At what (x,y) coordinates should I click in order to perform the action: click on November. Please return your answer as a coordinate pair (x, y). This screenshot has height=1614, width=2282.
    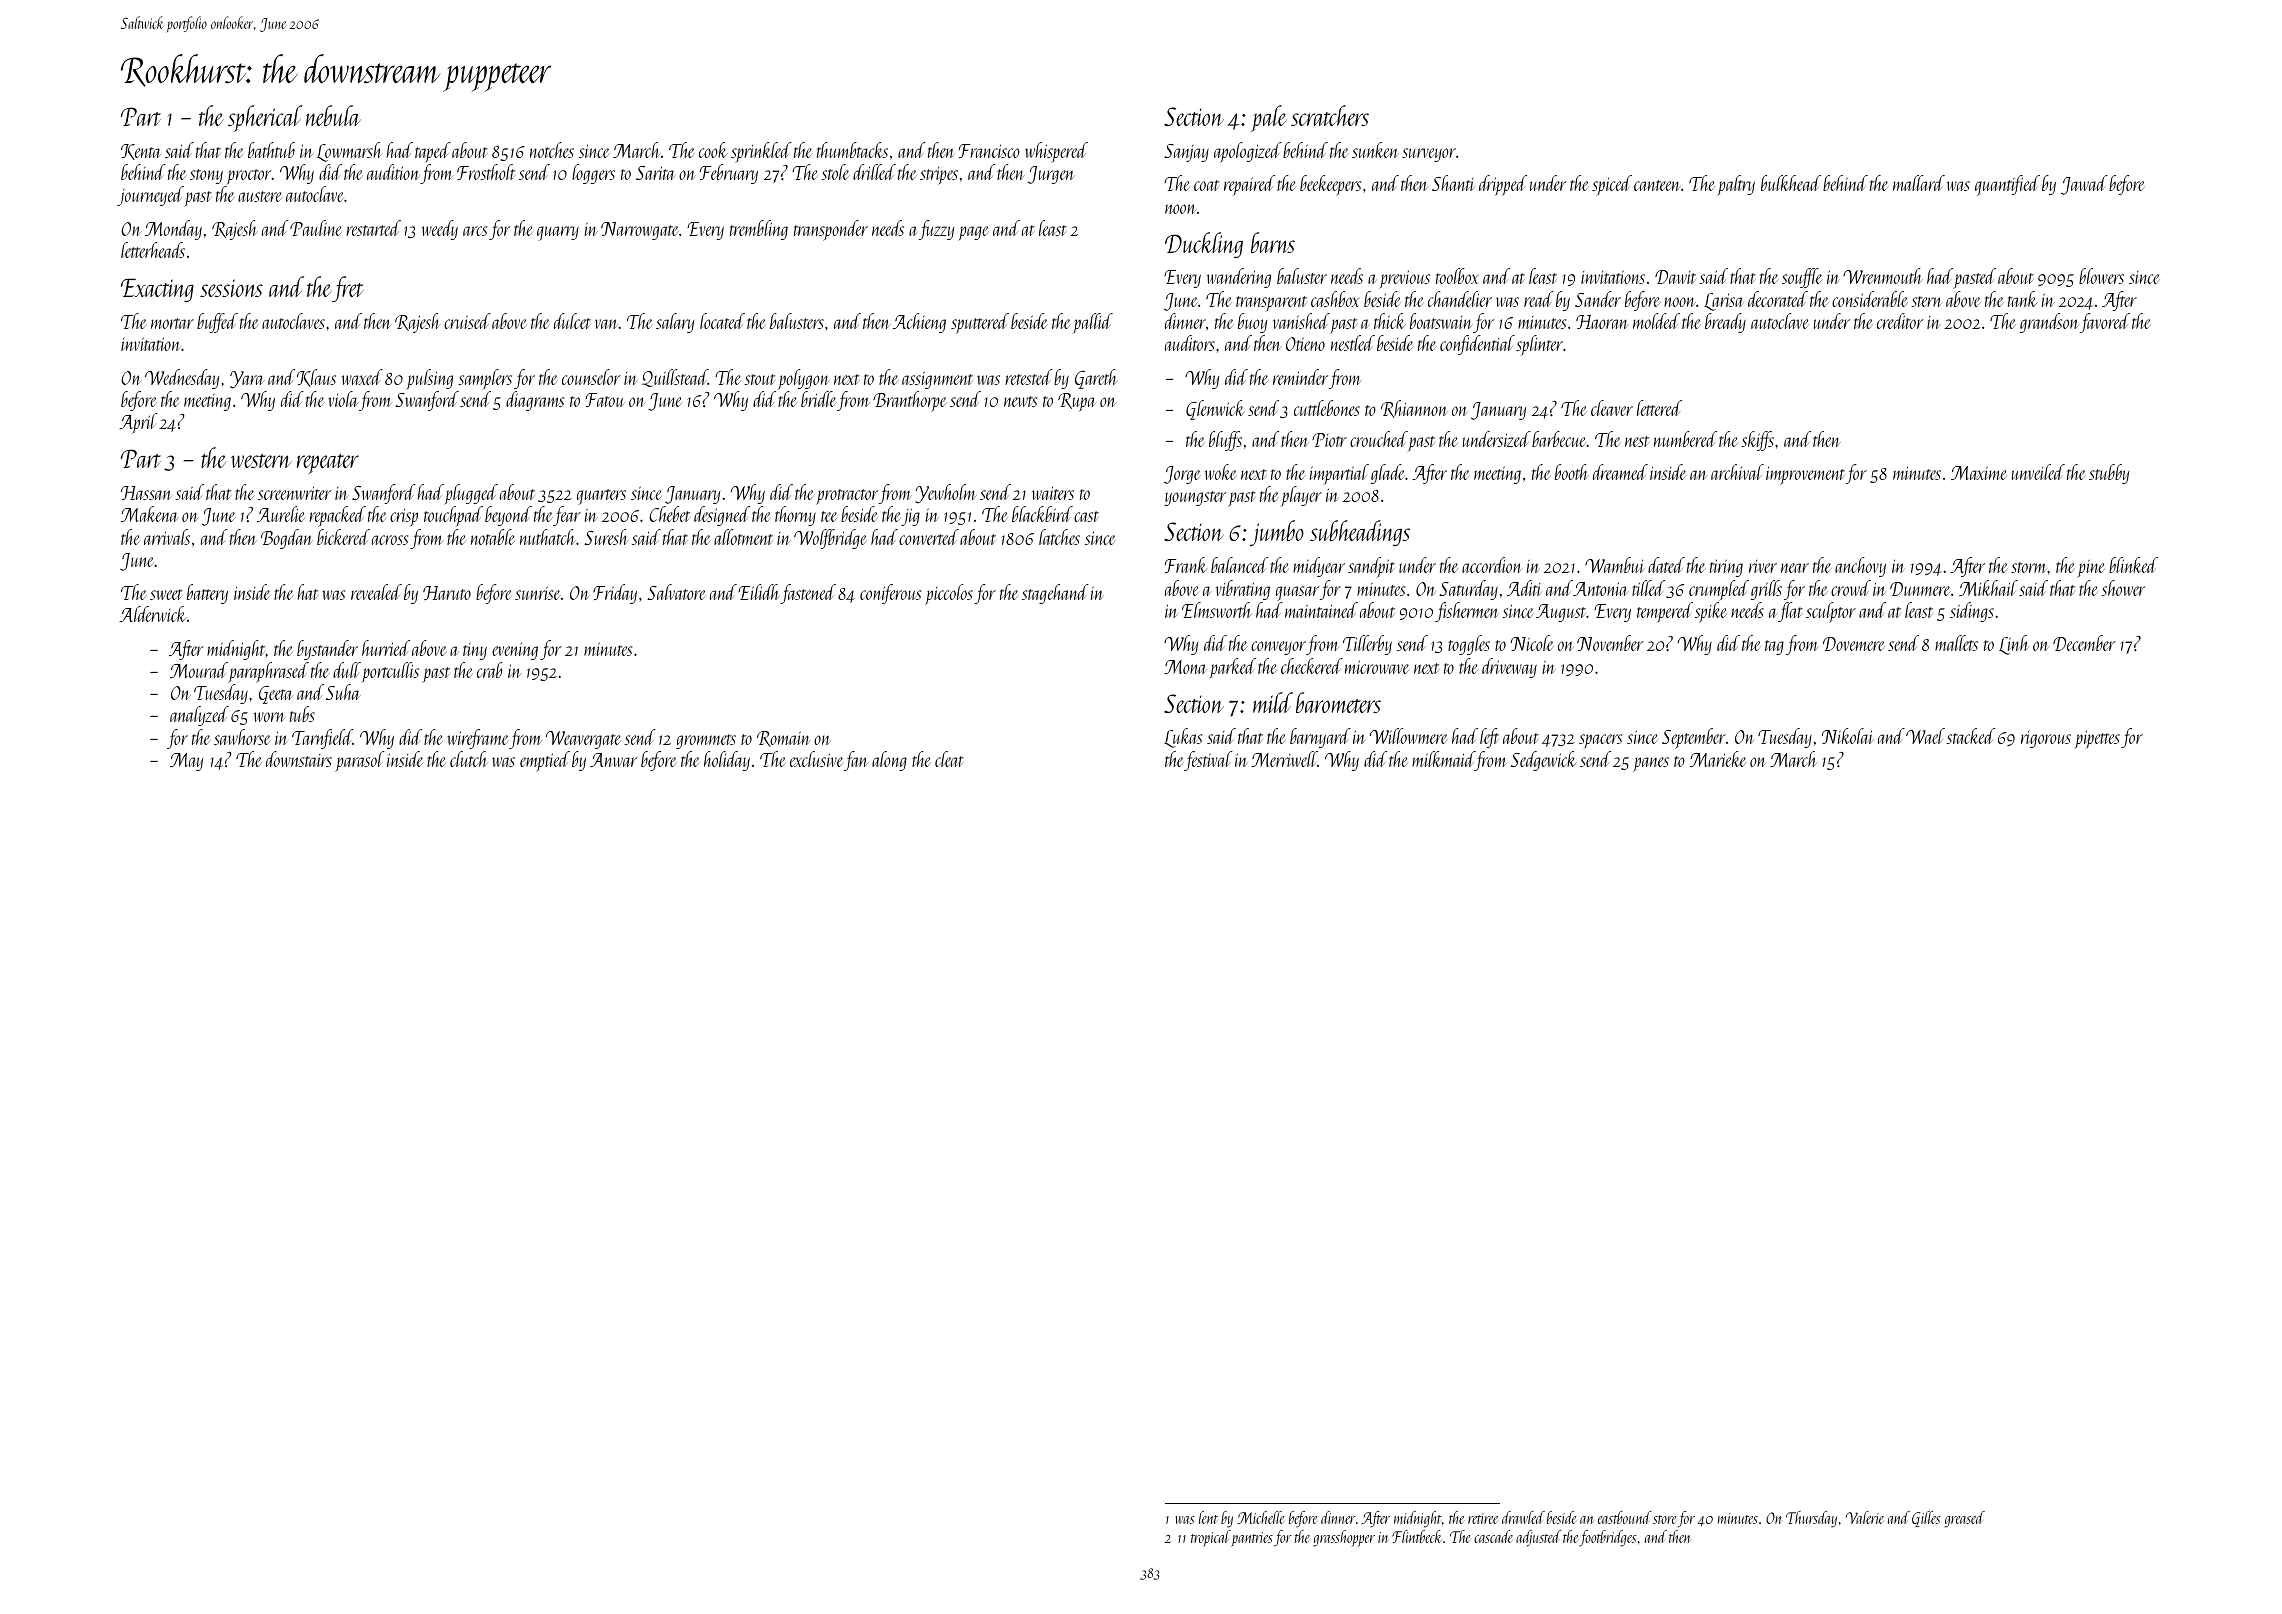
    Looking at the image, I should click on (1610, 643).
